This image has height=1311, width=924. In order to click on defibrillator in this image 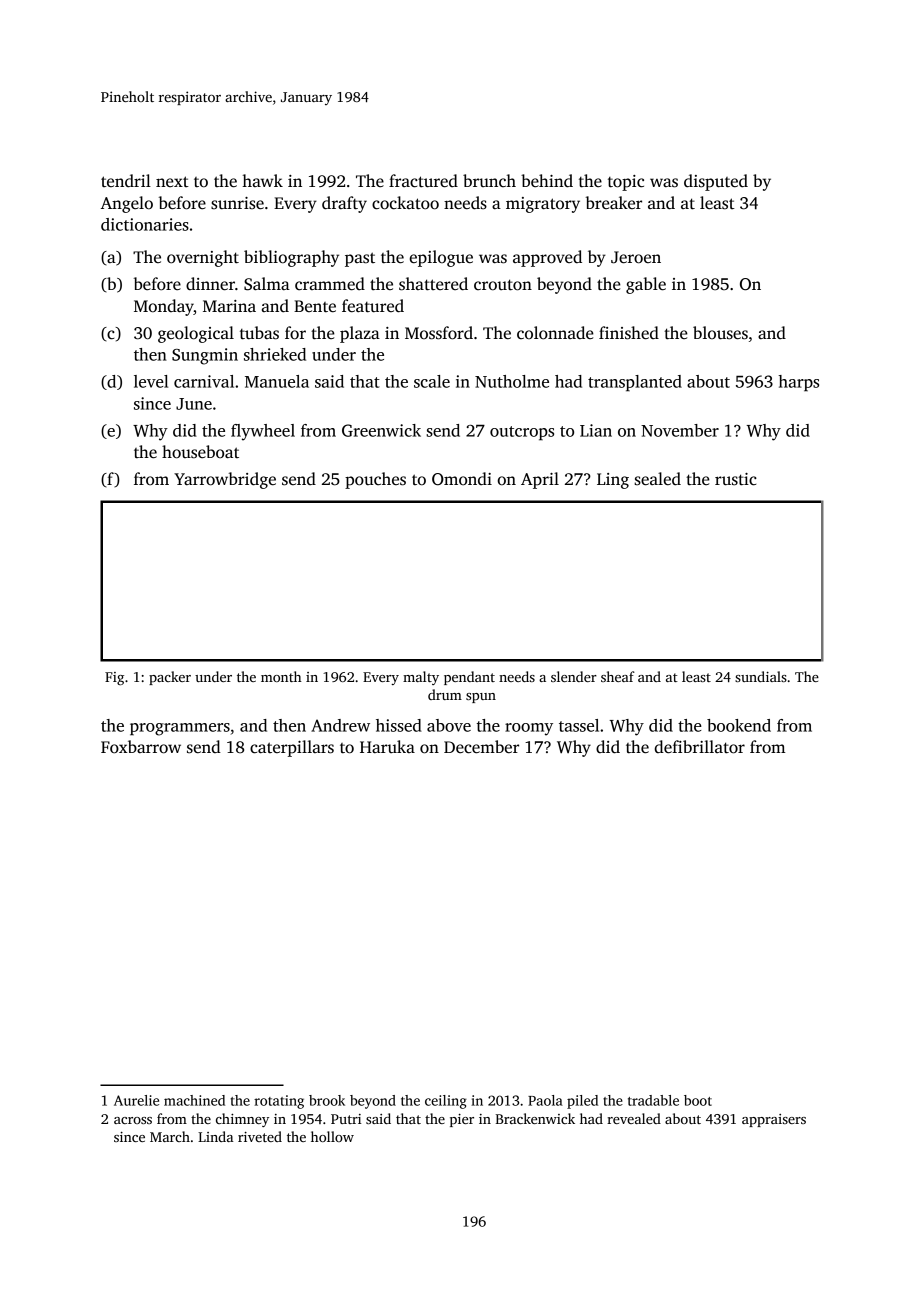, I will do `click(700, 747)`.
